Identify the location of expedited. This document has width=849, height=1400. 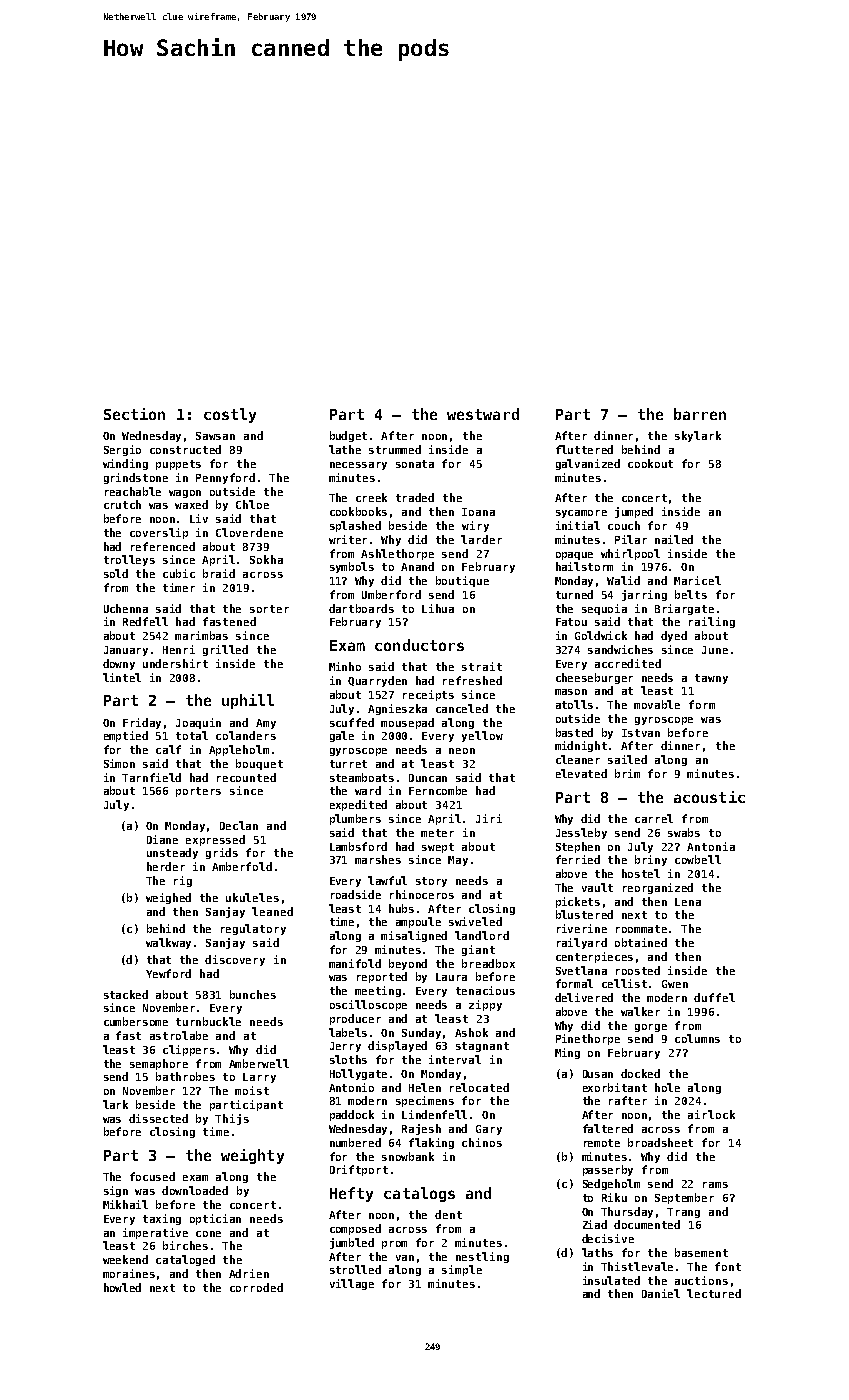
(358, 805).
